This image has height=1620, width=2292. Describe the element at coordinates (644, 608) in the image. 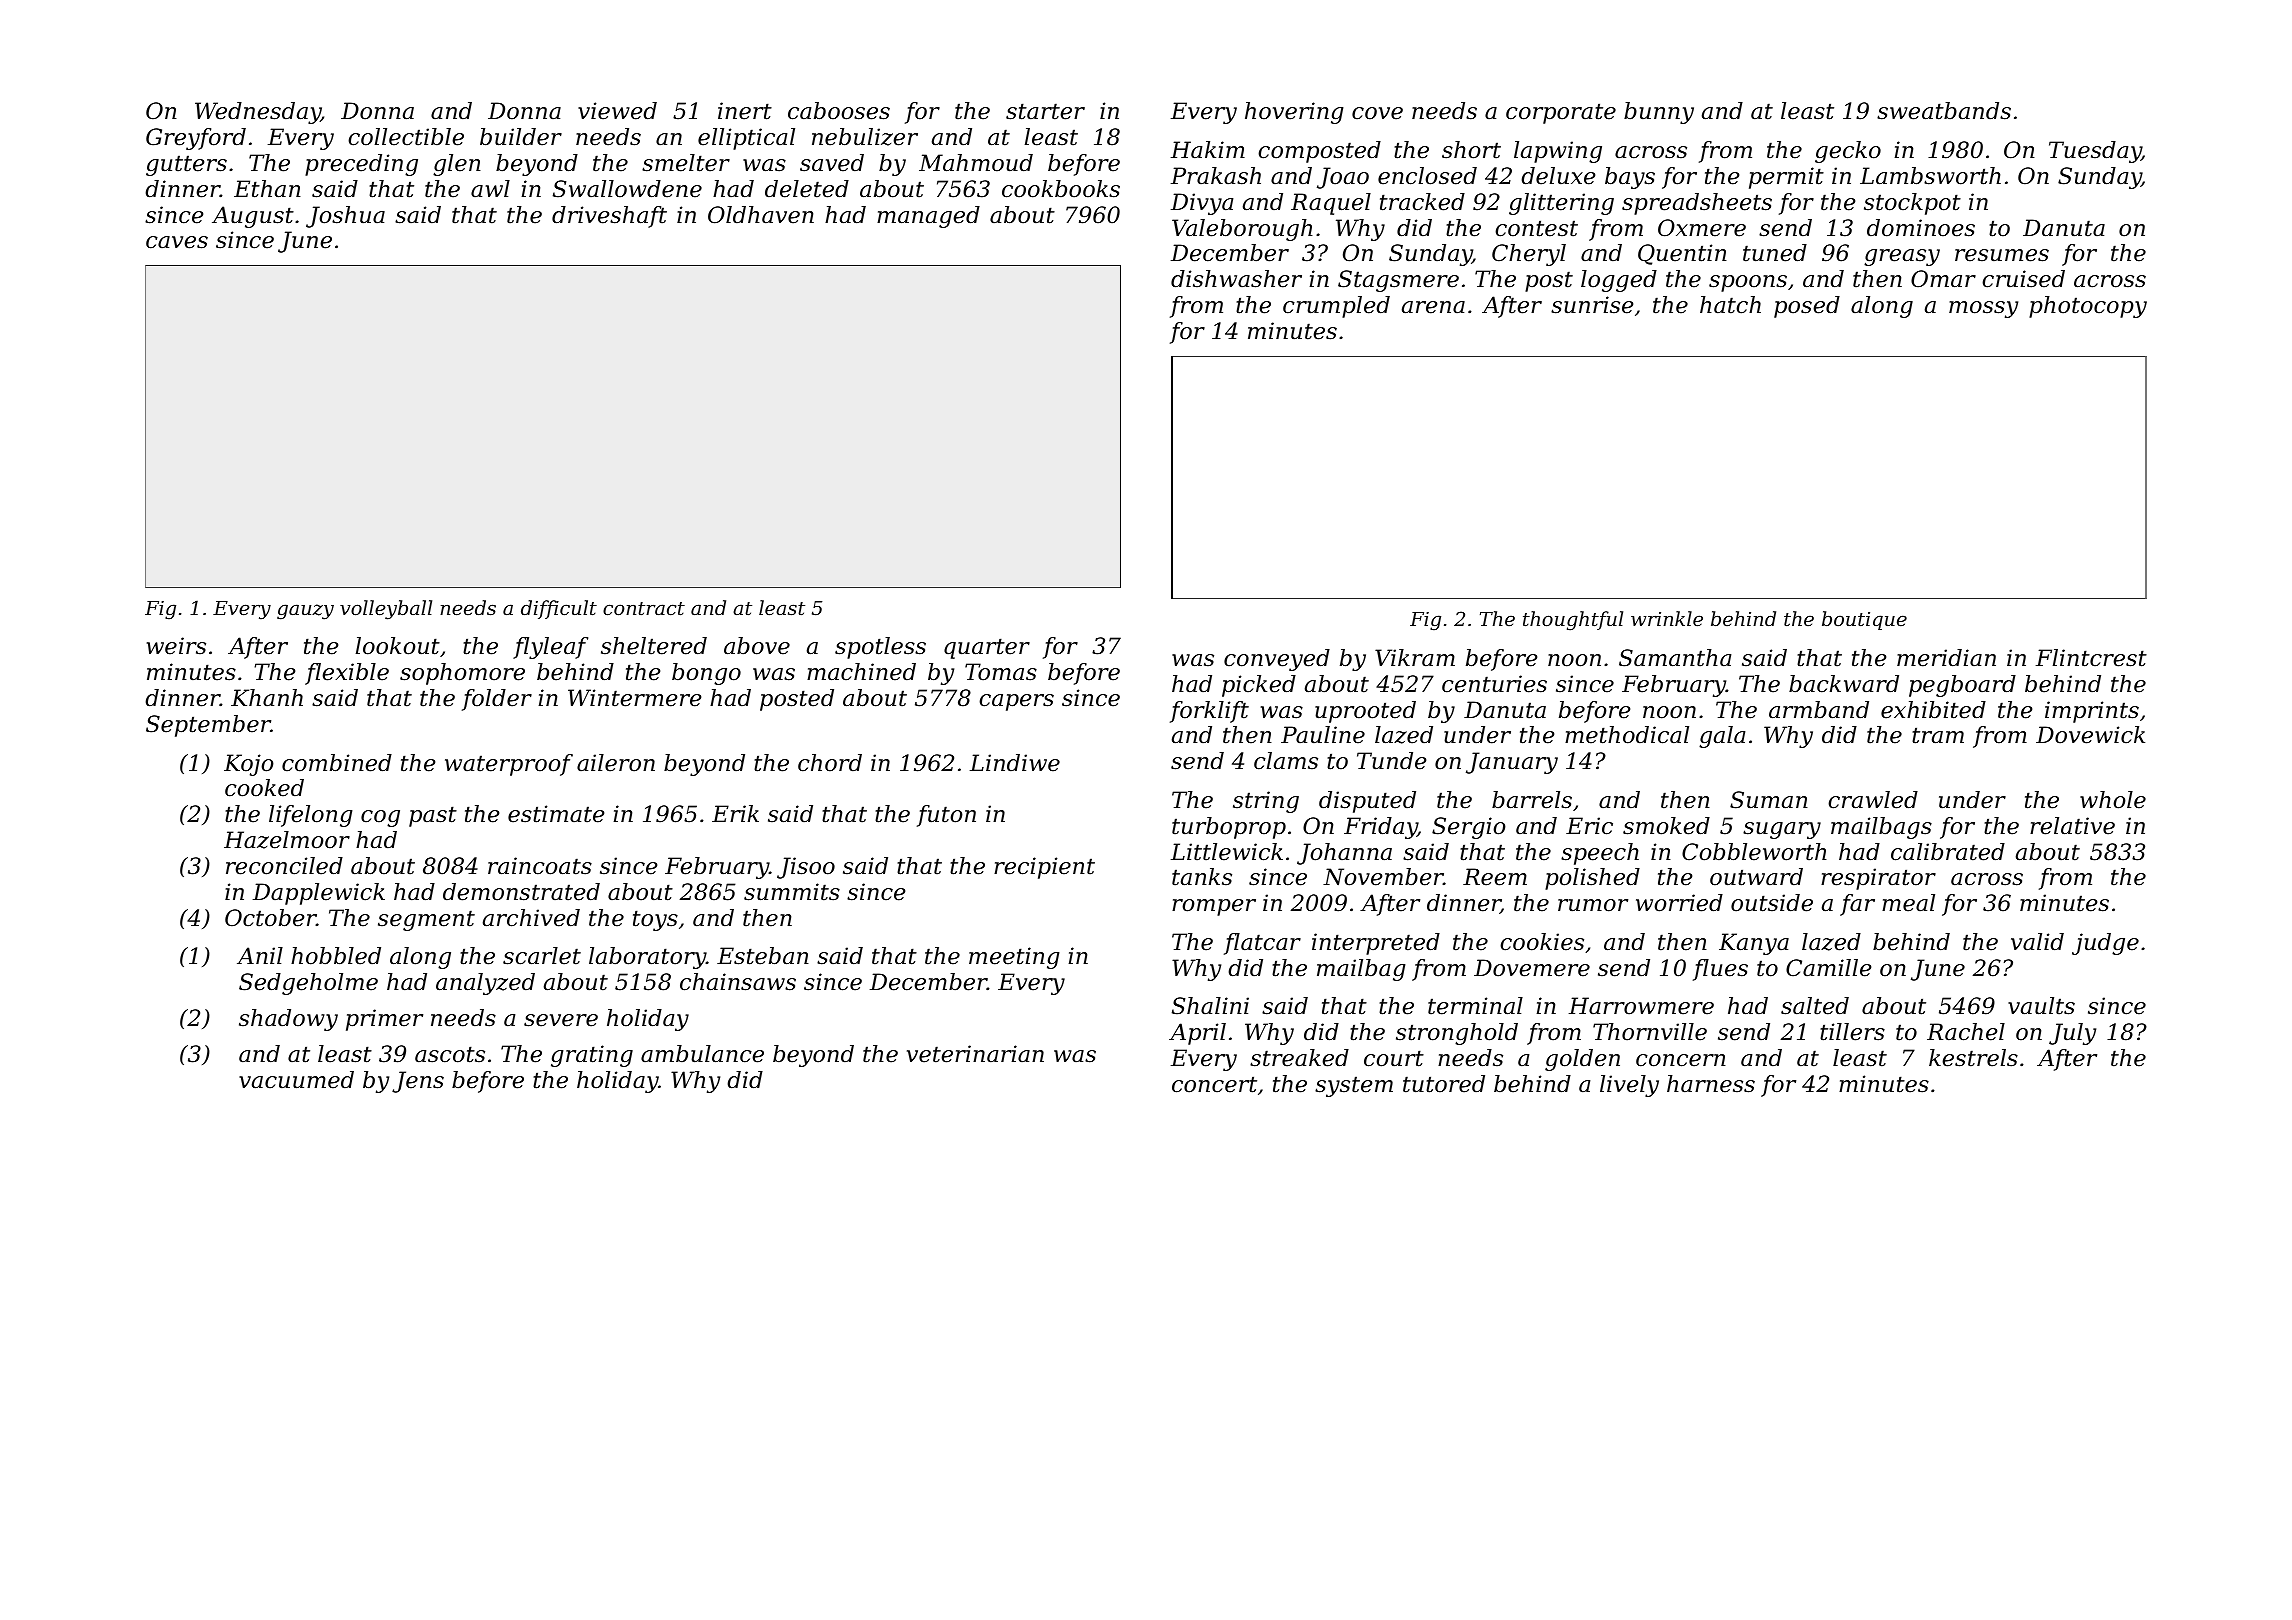

I see `contract` at that location.
